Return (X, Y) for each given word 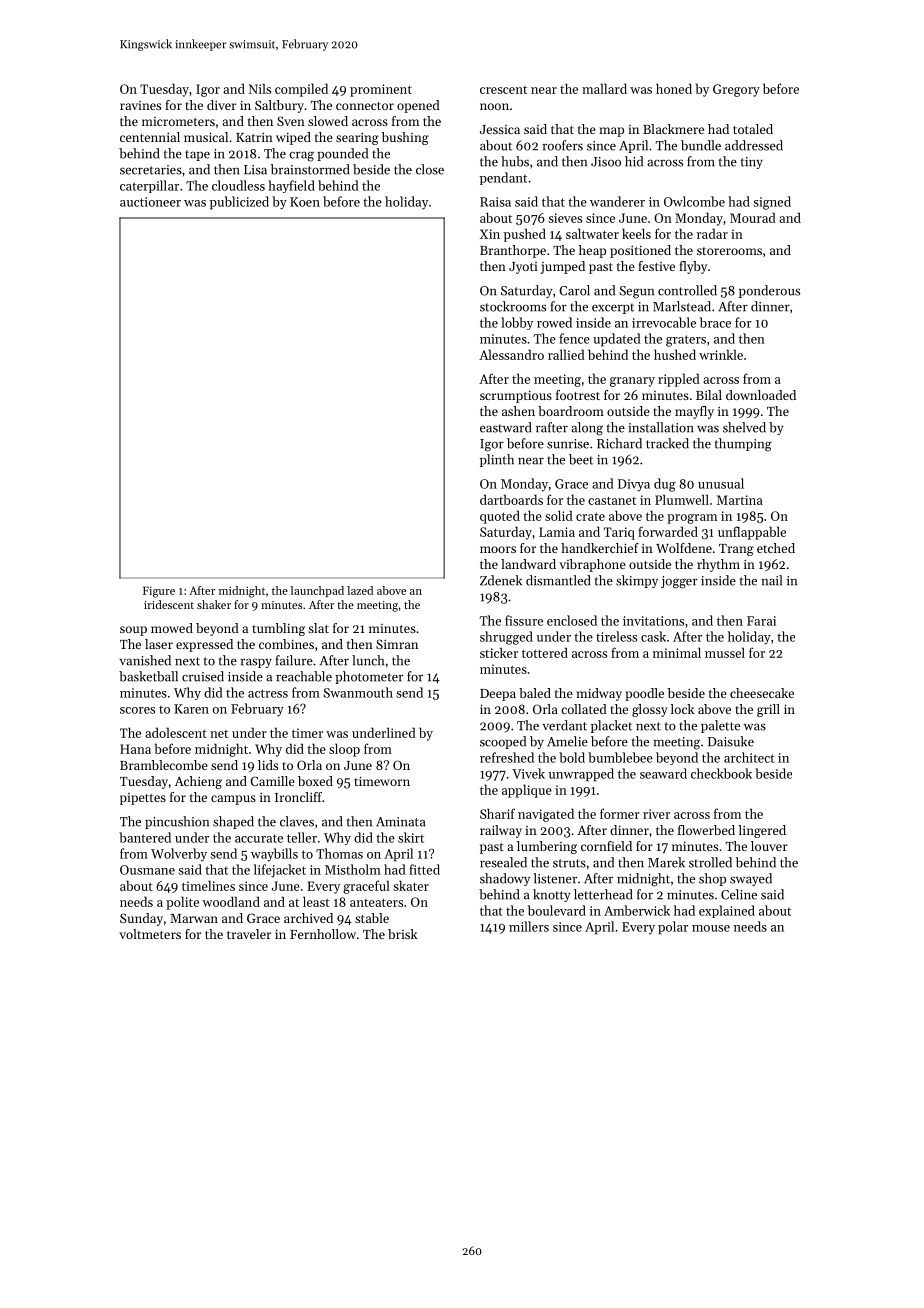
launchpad (317, 591)
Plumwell (682, 499)
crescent (503, 90)
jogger (679, 582)
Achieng (198, 782)
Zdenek (501, 580)
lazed (360, 590)
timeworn (382, 781)
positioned (640, 251)
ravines (140, 105)
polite (182, 903)
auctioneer (150, 202)
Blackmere (673, 129)
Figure (159, 592)
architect (749, 757)
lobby (517, 323)
